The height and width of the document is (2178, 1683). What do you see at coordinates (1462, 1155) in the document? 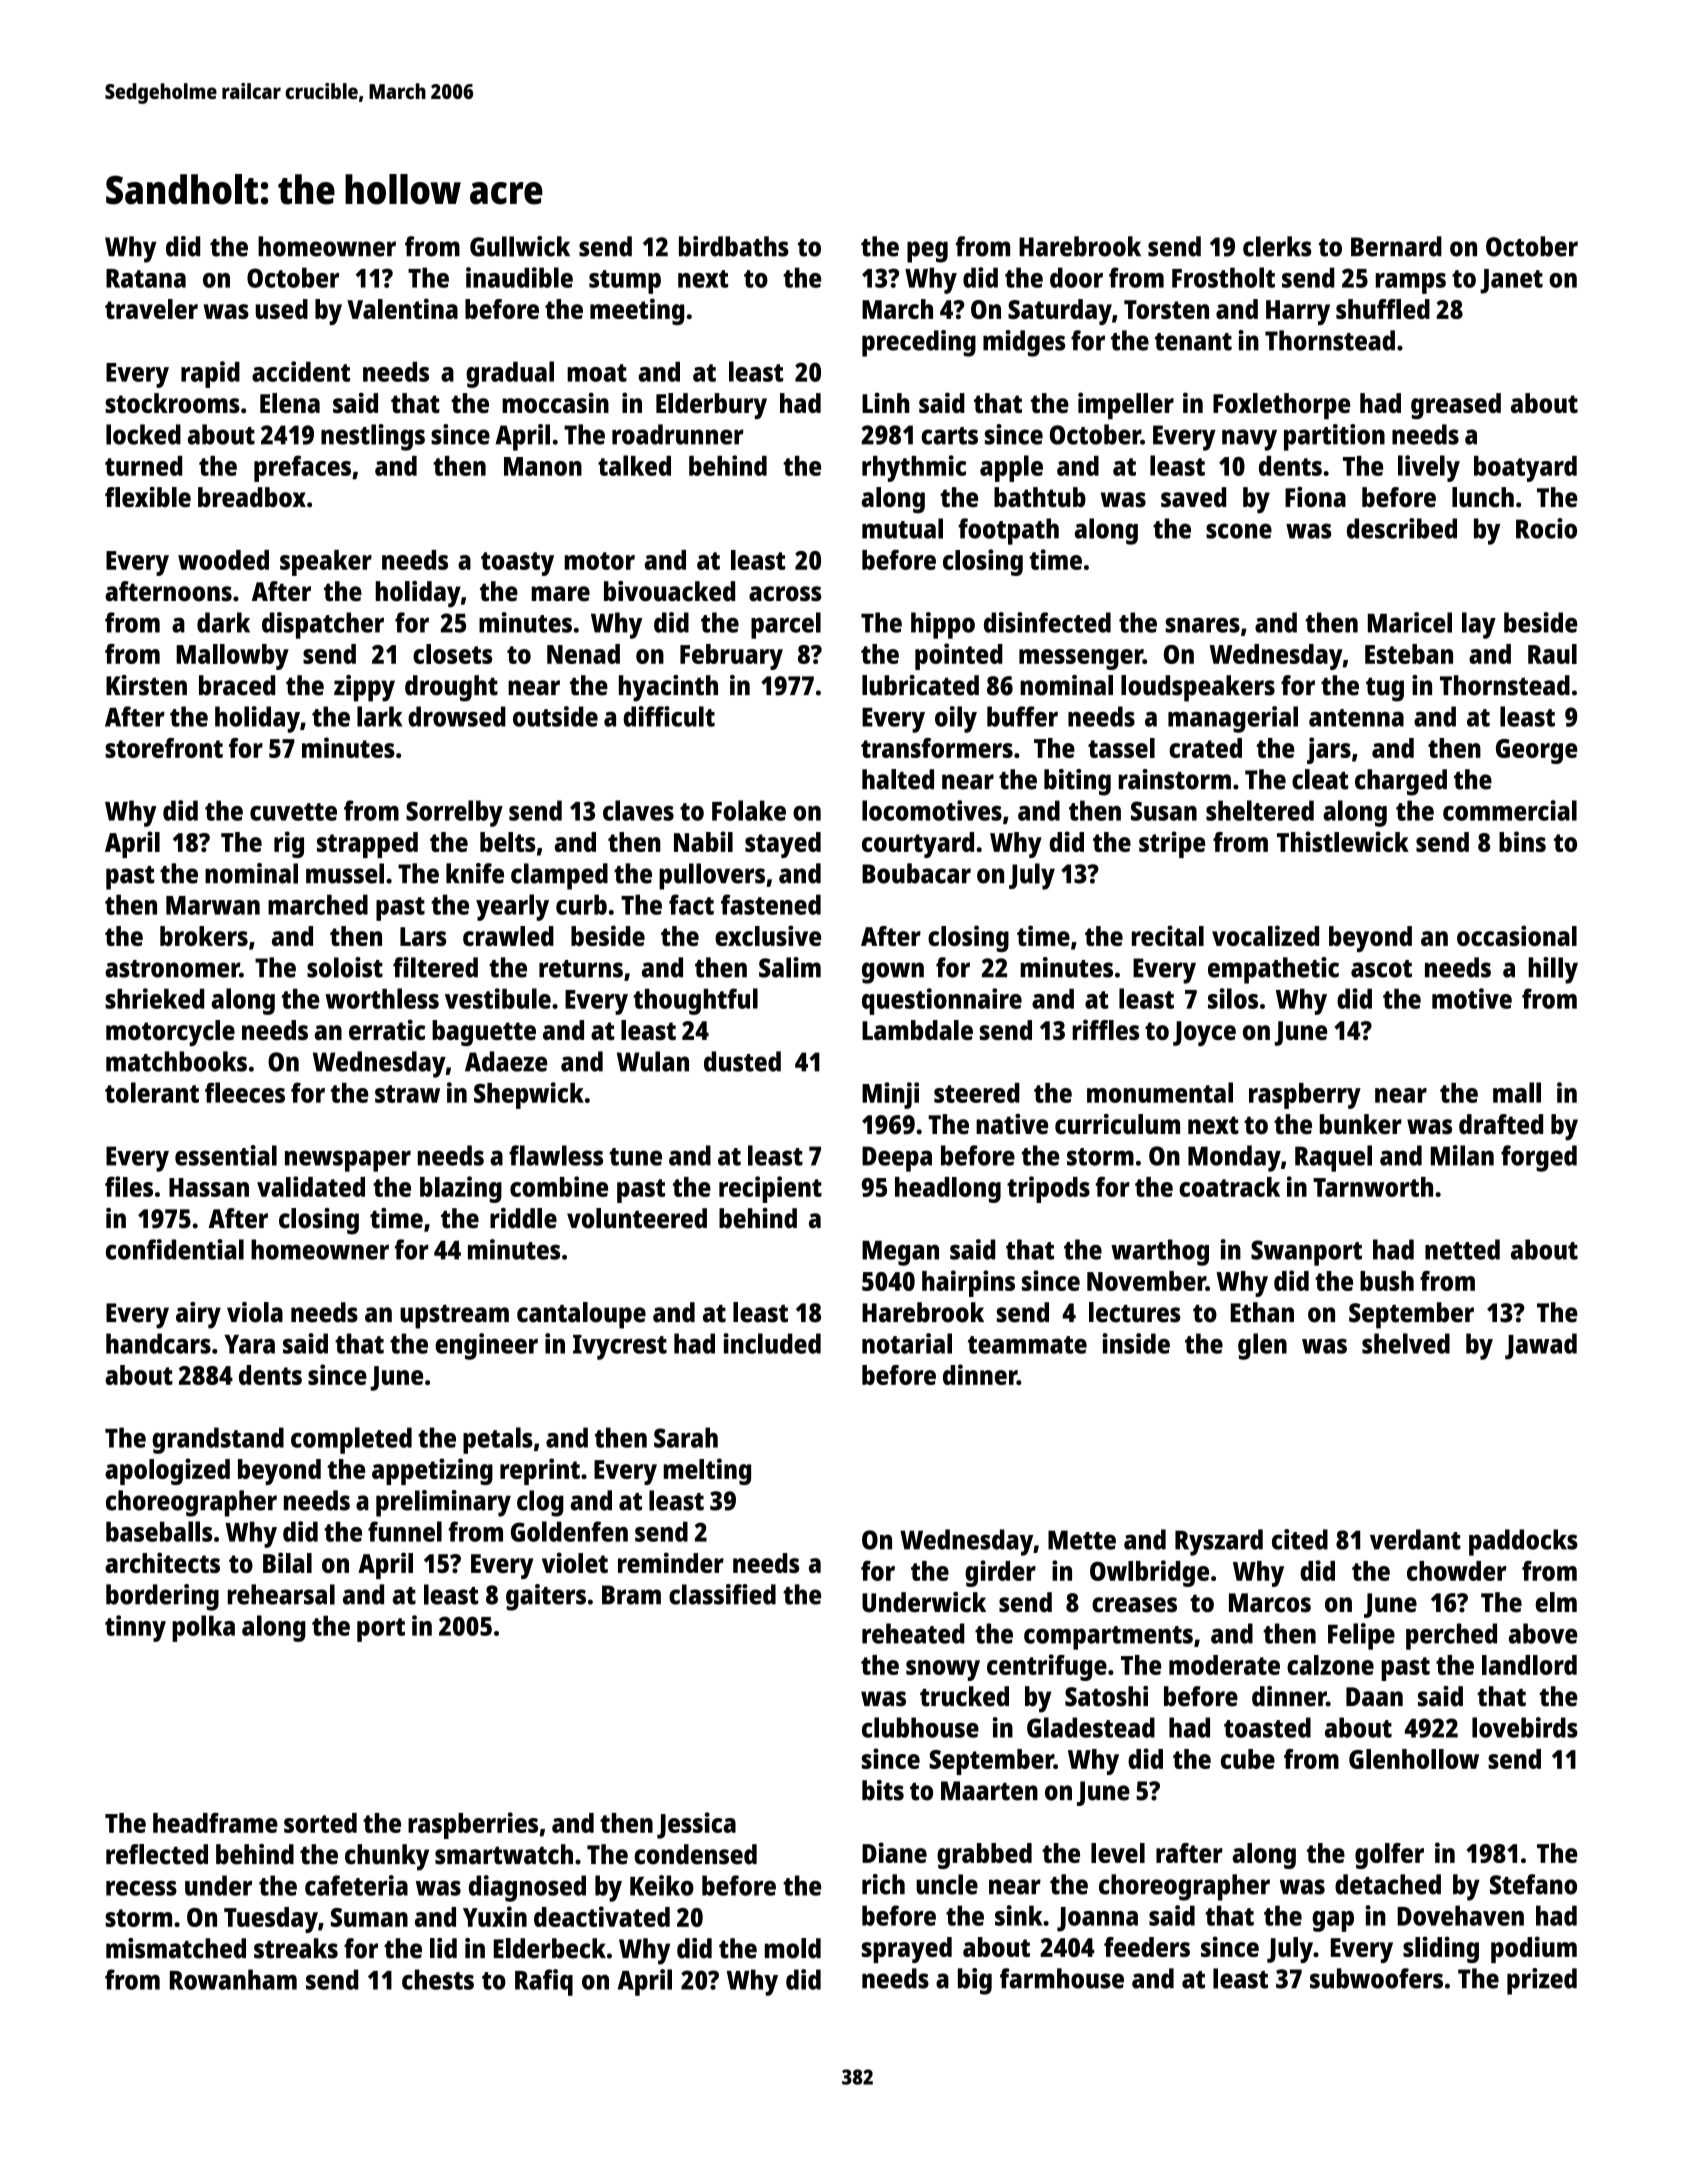
I see `Milan` at bounding box center [1462, 1155].
